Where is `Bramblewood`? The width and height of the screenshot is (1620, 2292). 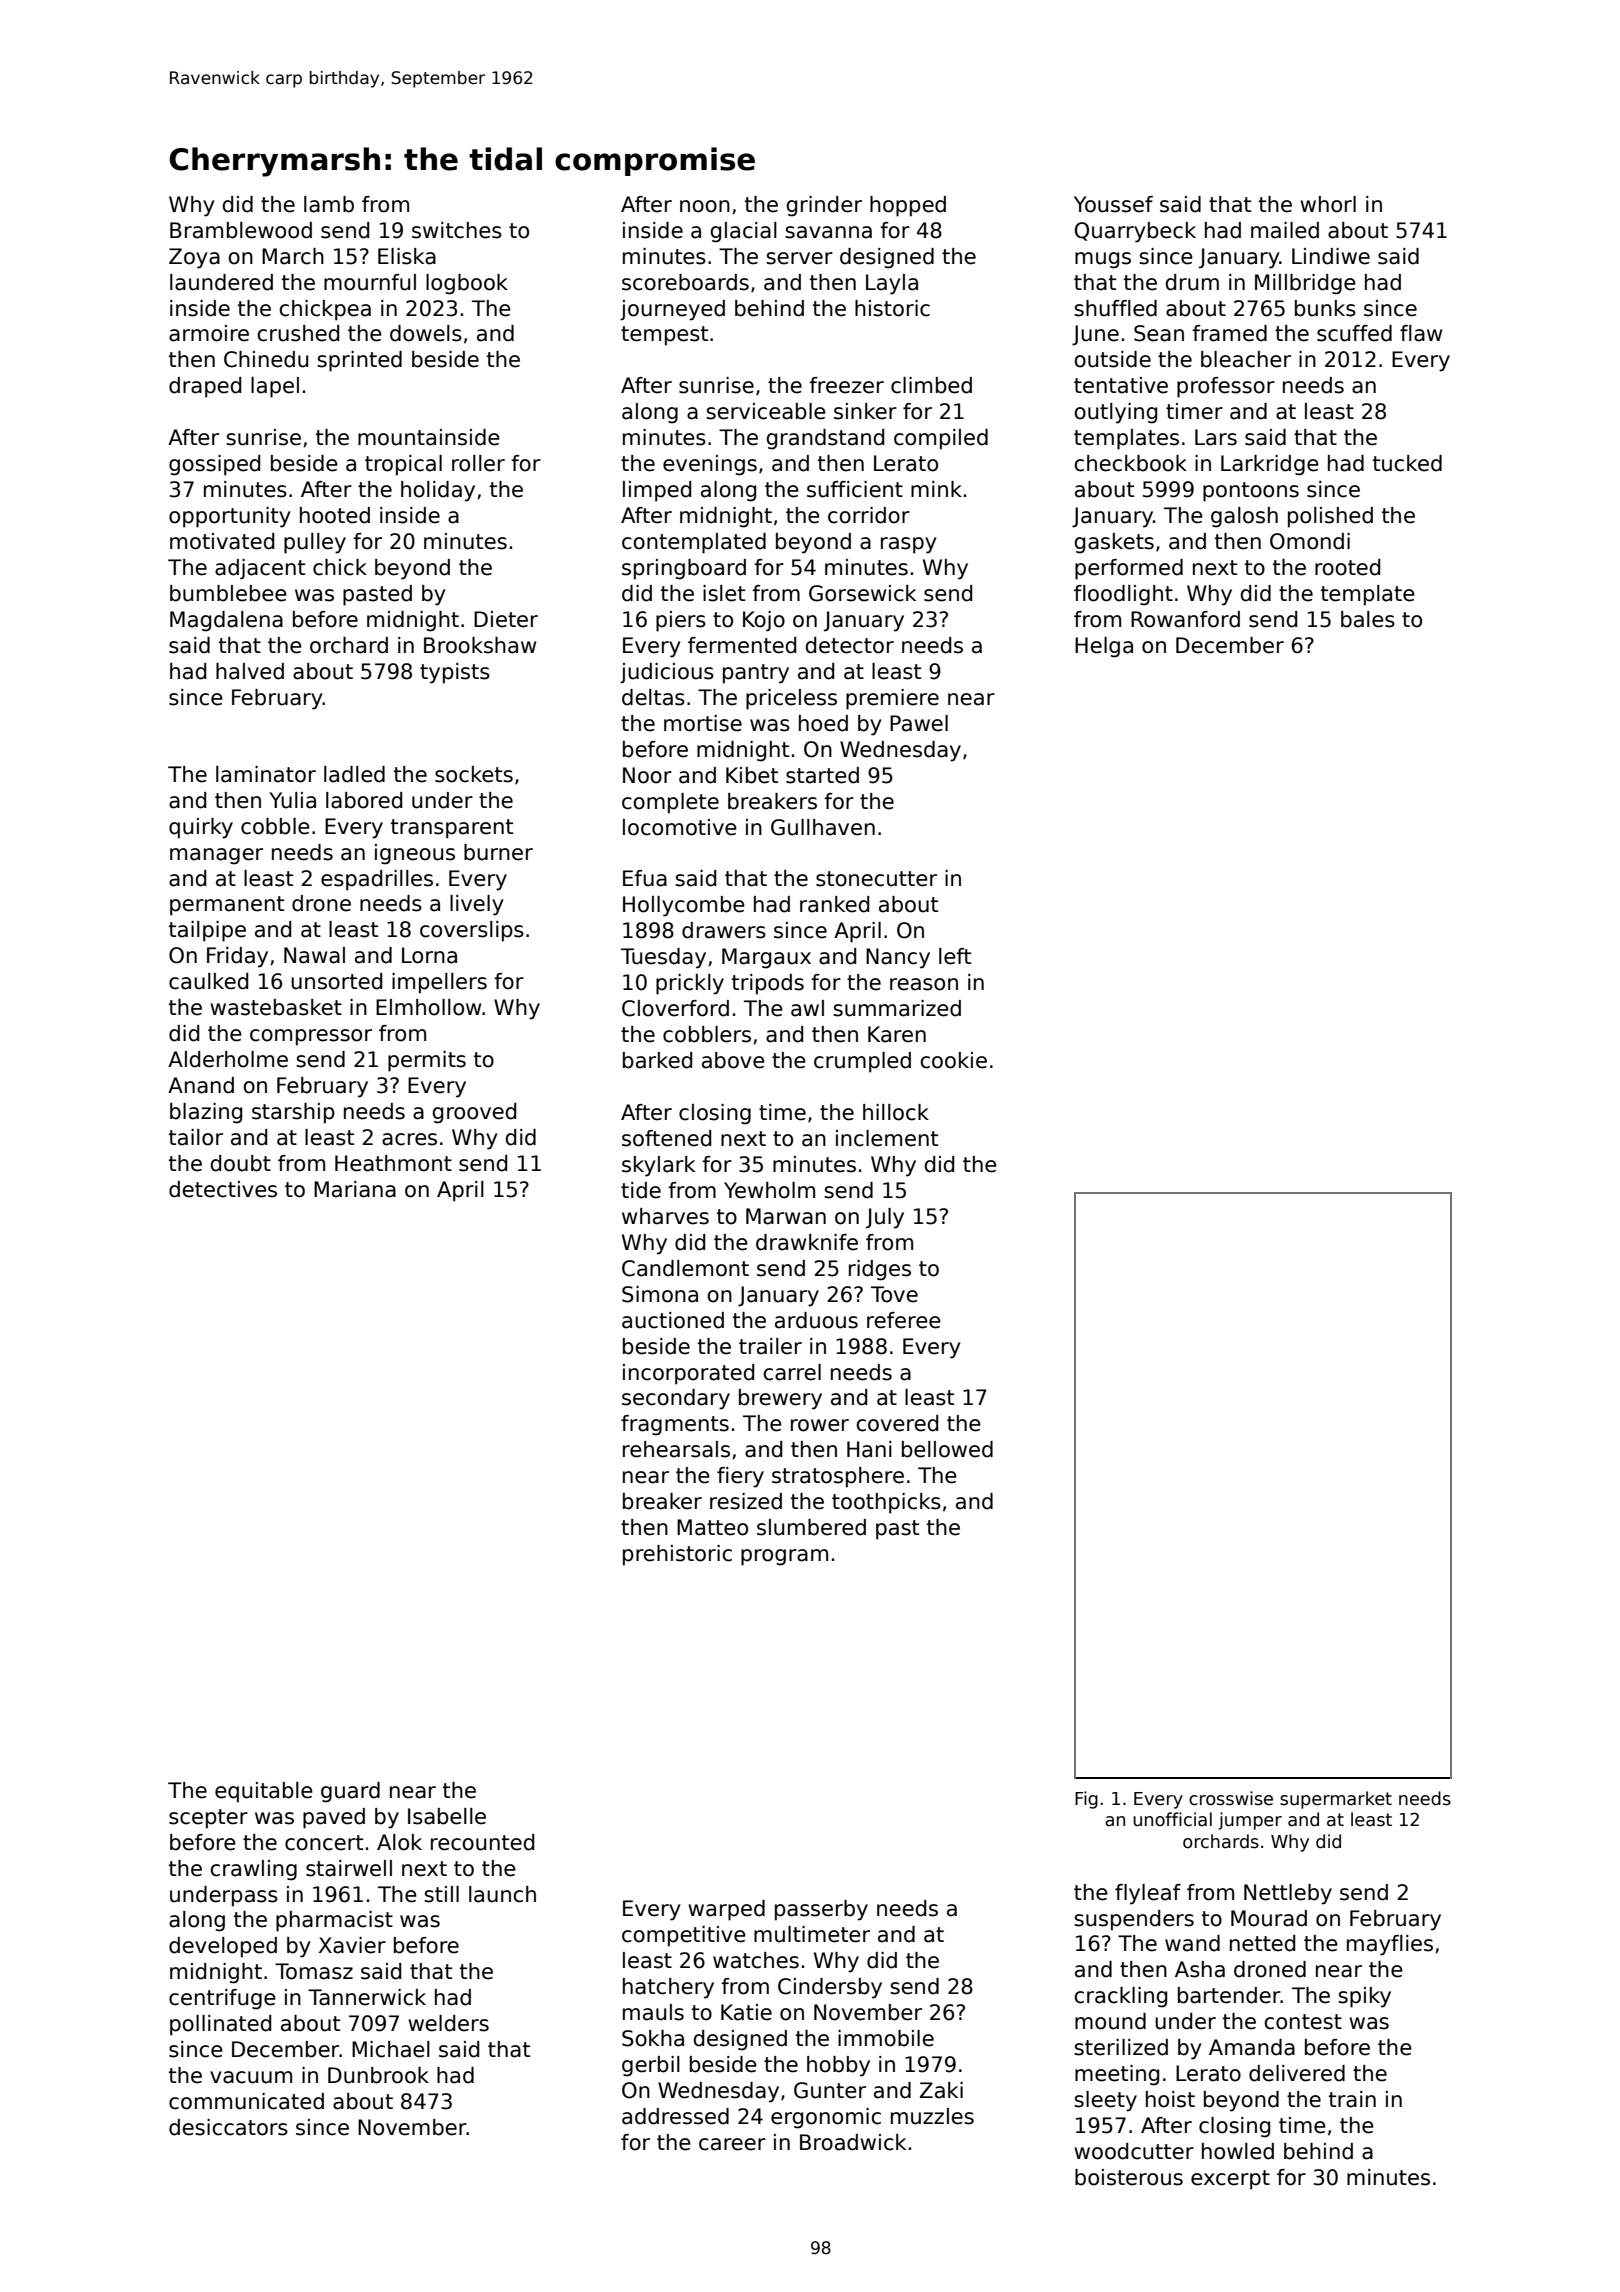 Bramblewood is located at coordinates (241, 230).
